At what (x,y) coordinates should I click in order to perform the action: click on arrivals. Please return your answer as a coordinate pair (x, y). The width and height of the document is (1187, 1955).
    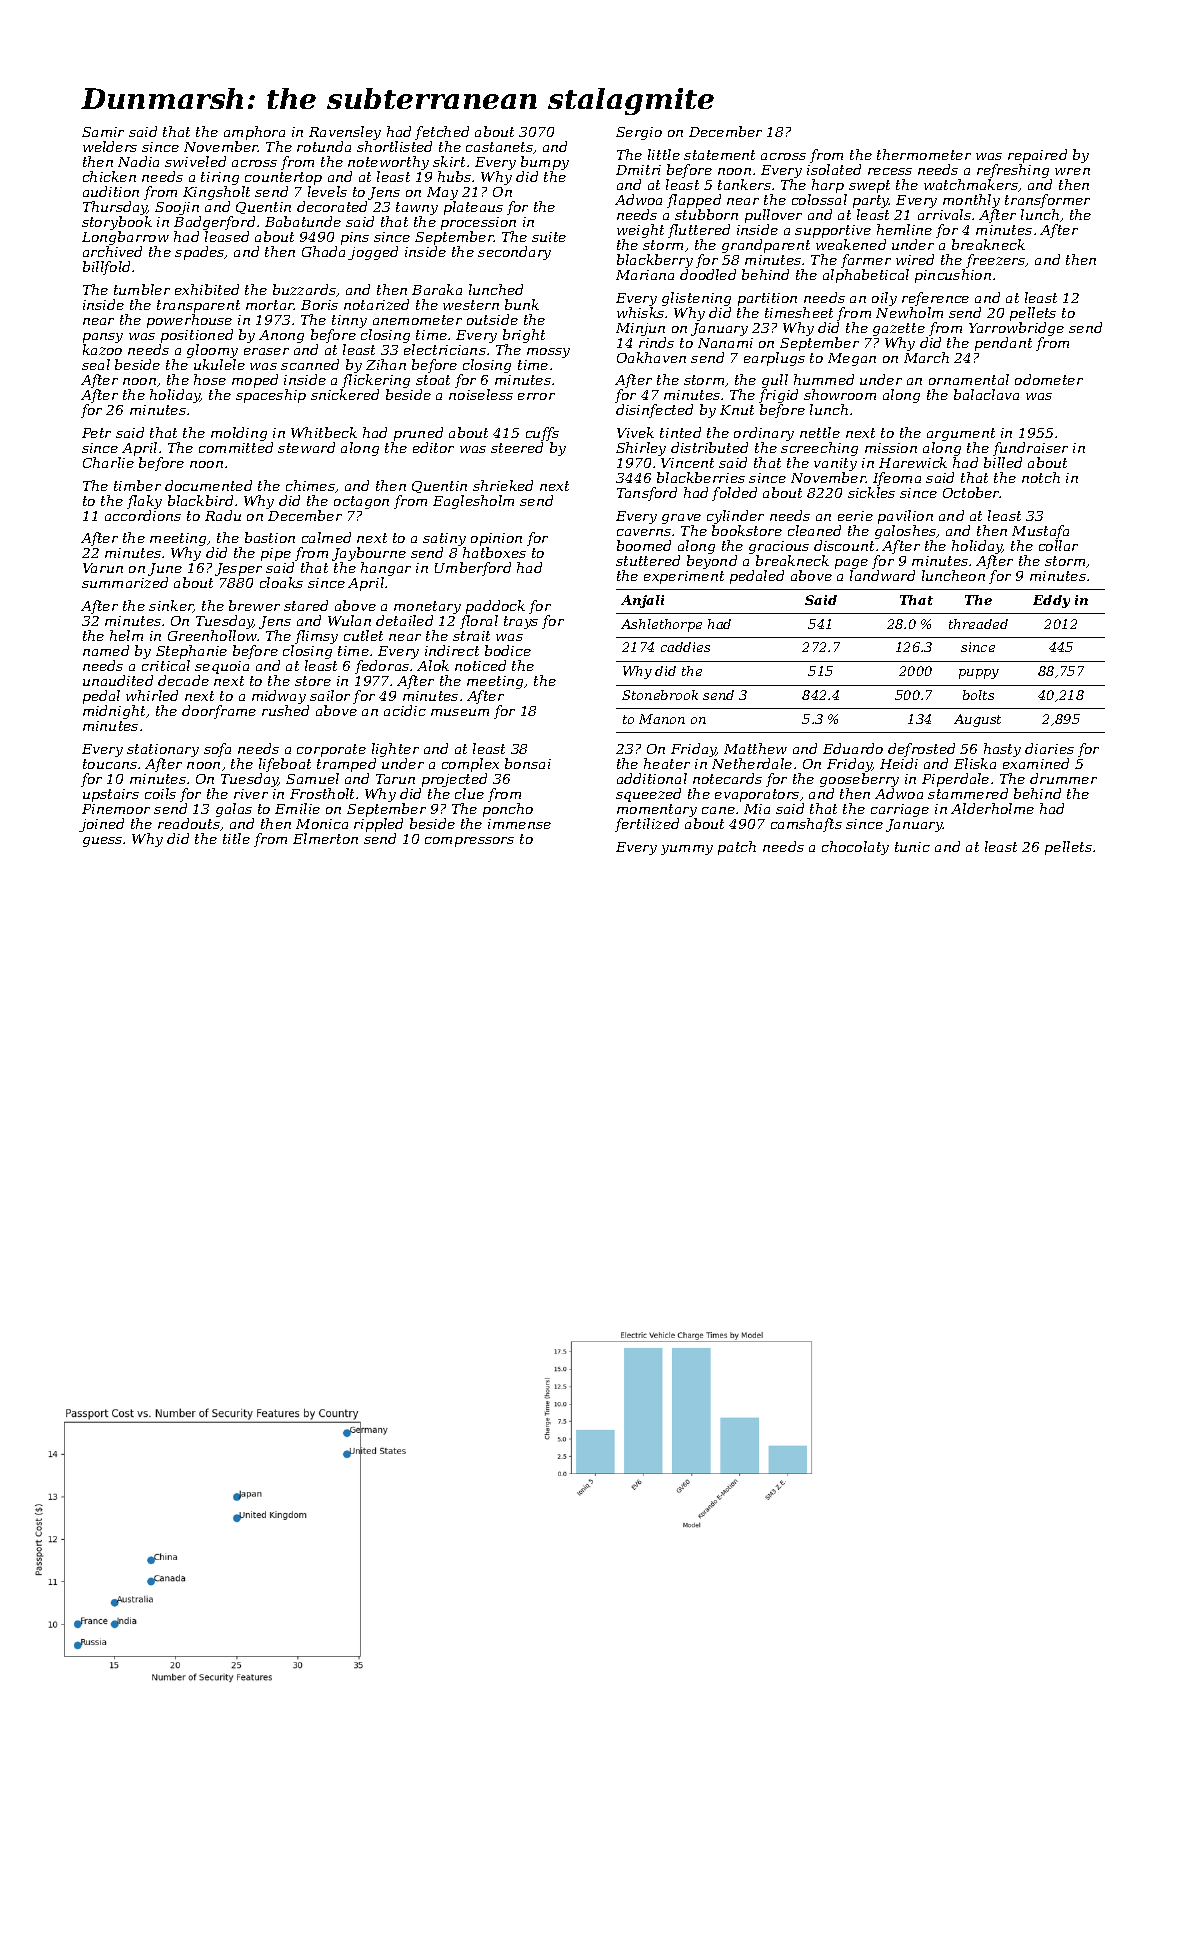
    Looking at the image, I should click on (944, 214).
